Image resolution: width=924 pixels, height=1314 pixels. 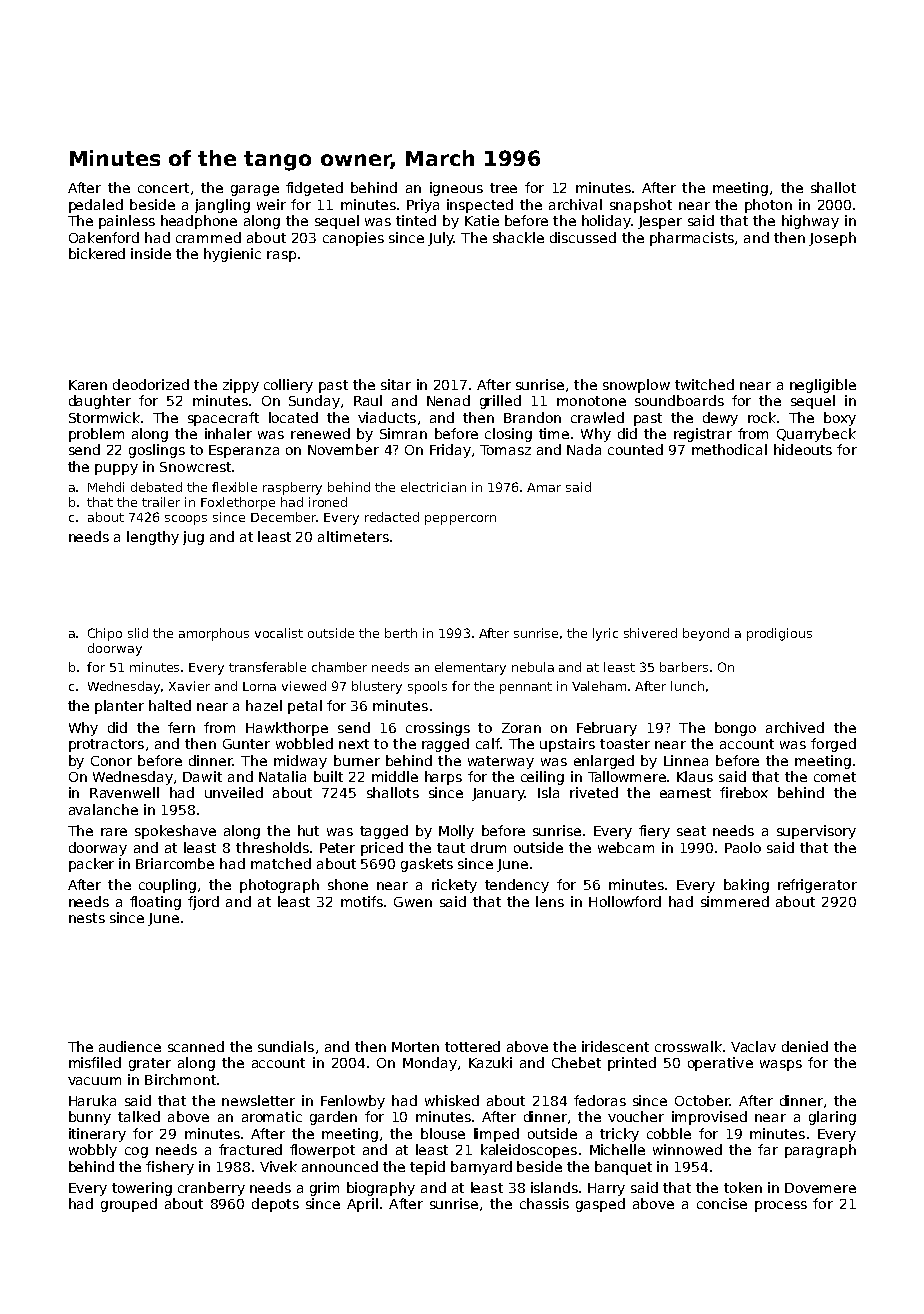 What do you see at coordinates (526, 688) in the image?
I see `pennant` at bounding box center [526, 688].
